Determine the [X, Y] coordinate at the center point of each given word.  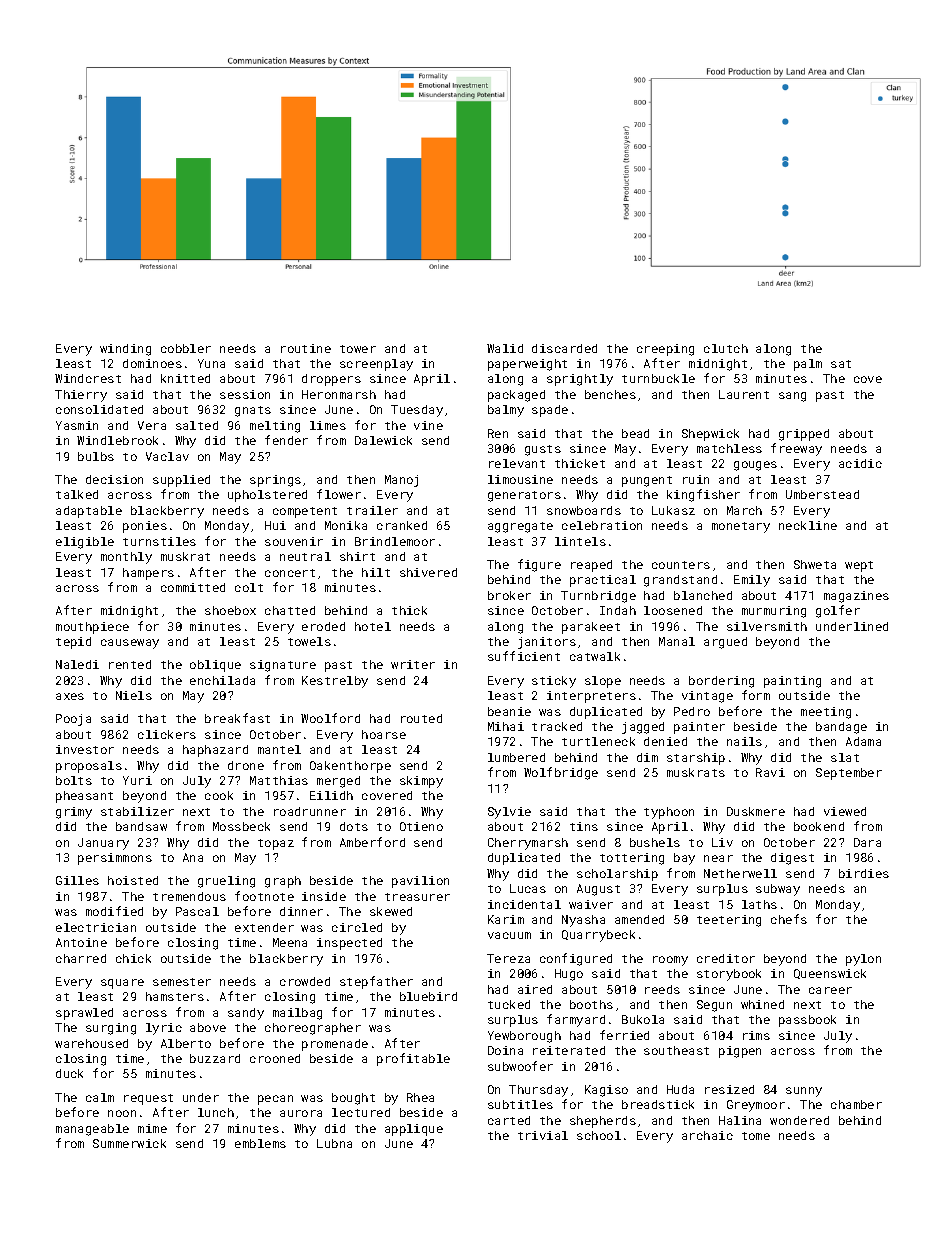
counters [681, 565]
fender [286, 440]
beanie [509, 711]
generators [524, 496]
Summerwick [129, 1143]
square [122, 984]
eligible [85, 543]
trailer [372, 510]
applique [414, 1130]
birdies [864, 873]
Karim [506, 919]
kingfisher [703, 495]
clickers [167, 734]
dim [647, 757]
